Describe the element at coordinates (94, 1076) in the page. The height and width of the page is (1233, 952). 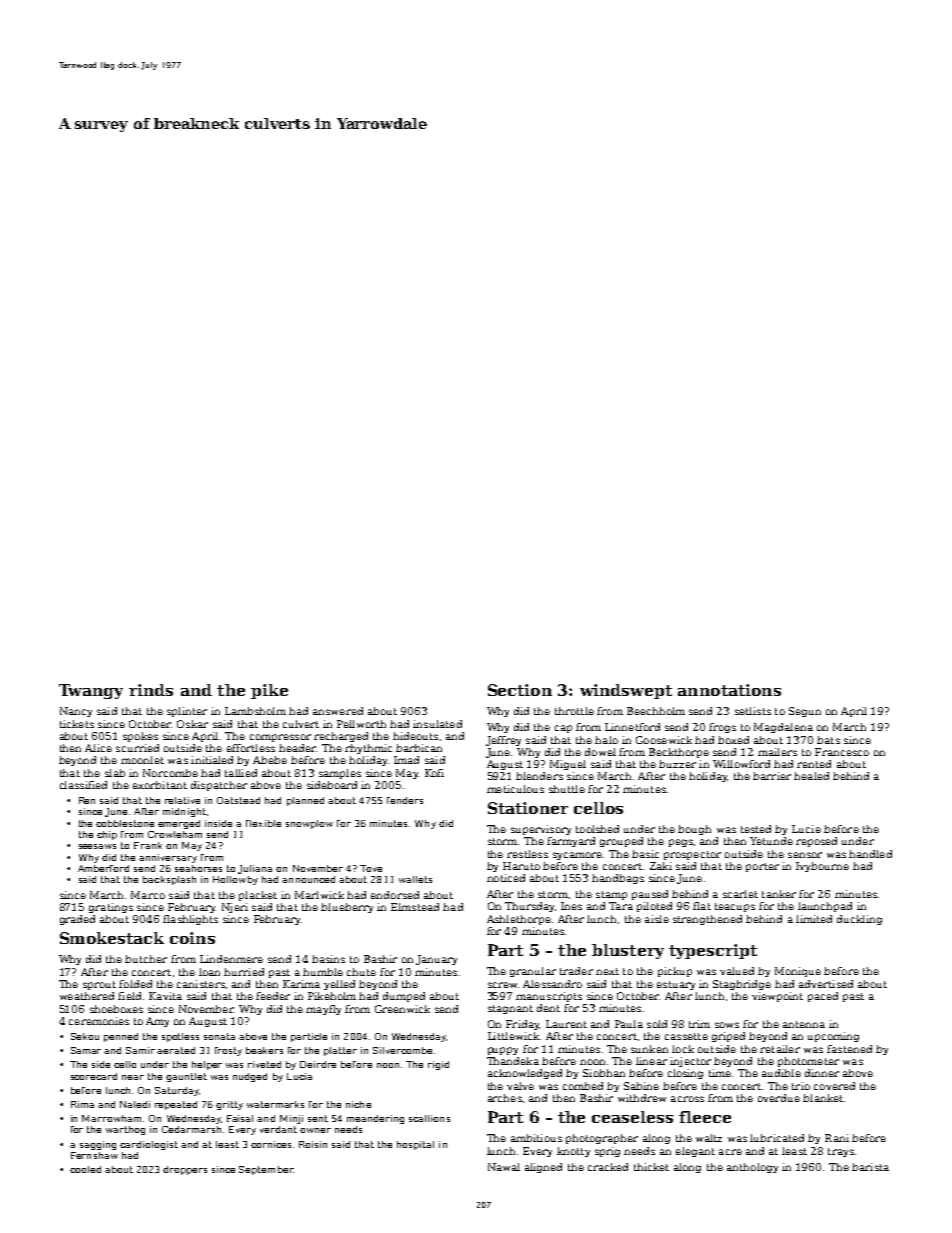
I see `scorecard` at that location.
